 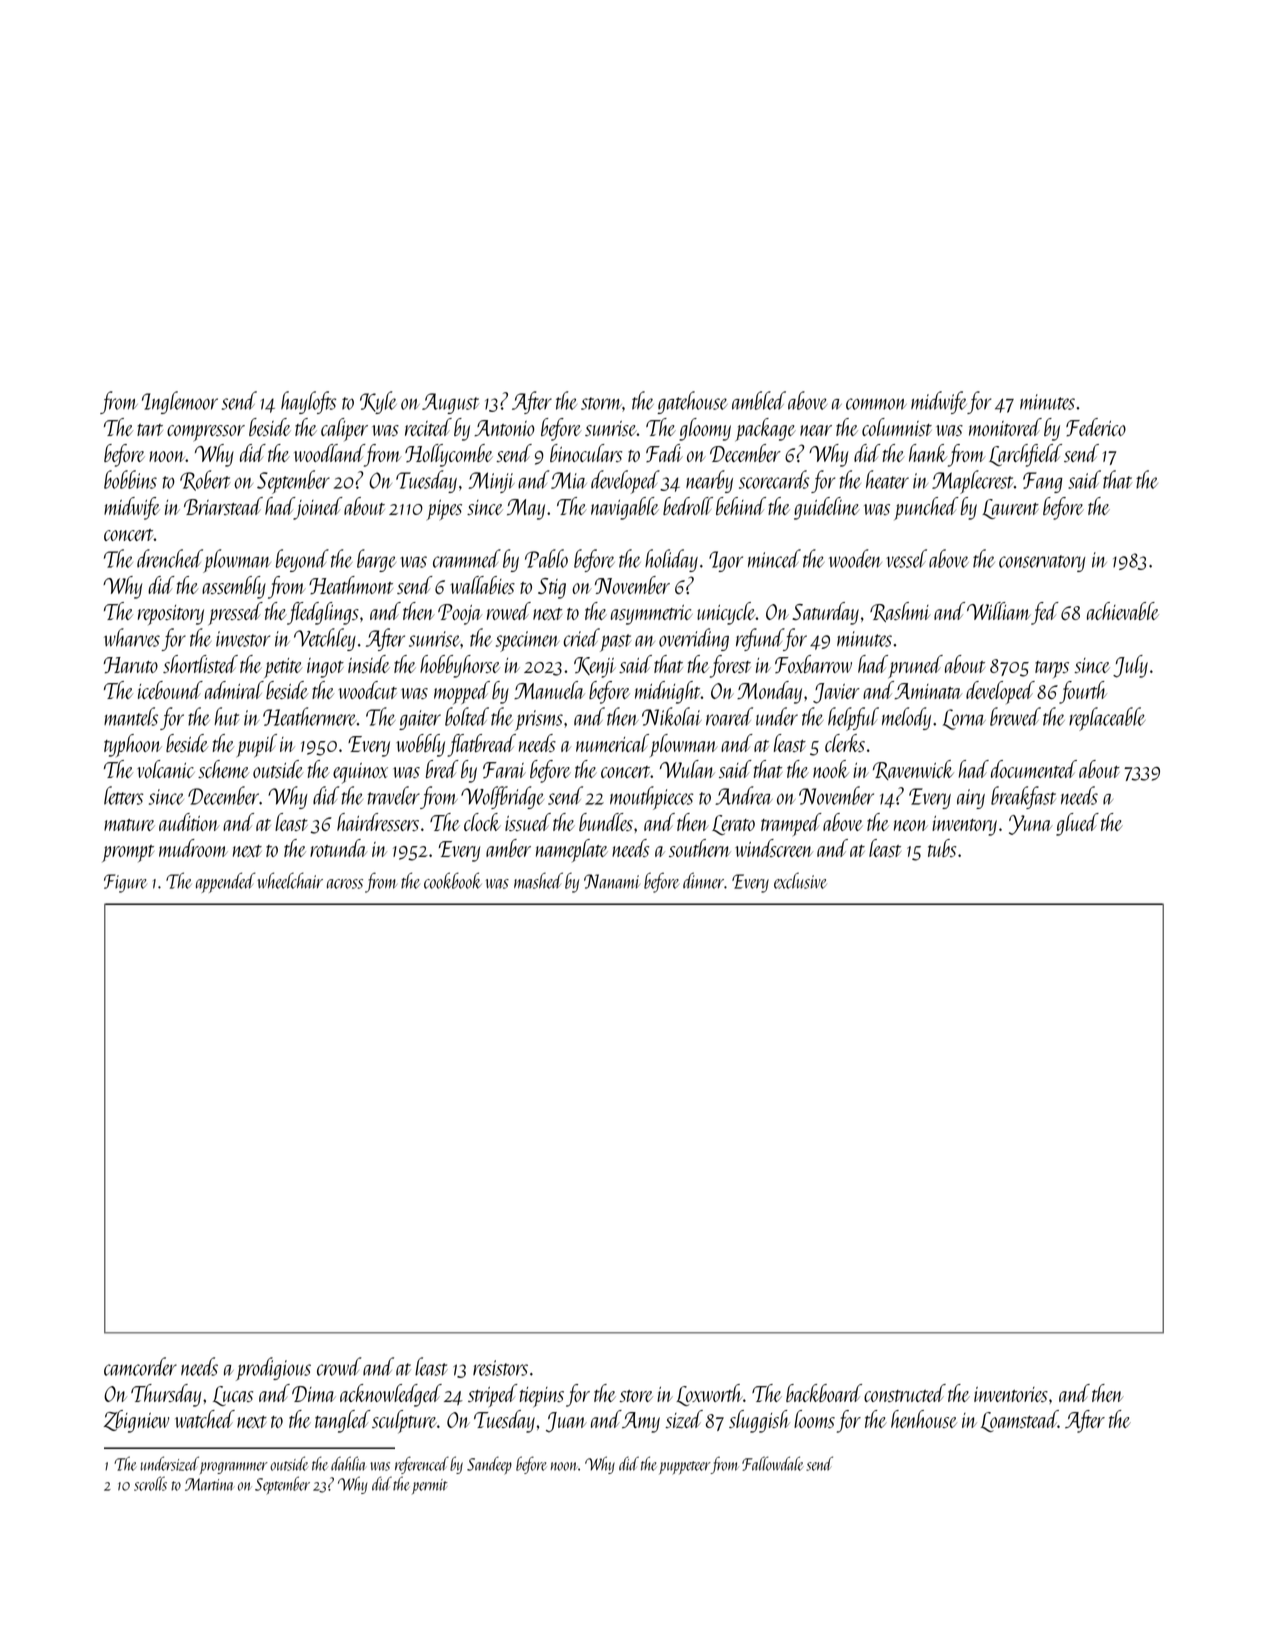 What do you see at coordinates (1096, 427) in the image?
I see `Federico` at bounding box center [1096, 427].
